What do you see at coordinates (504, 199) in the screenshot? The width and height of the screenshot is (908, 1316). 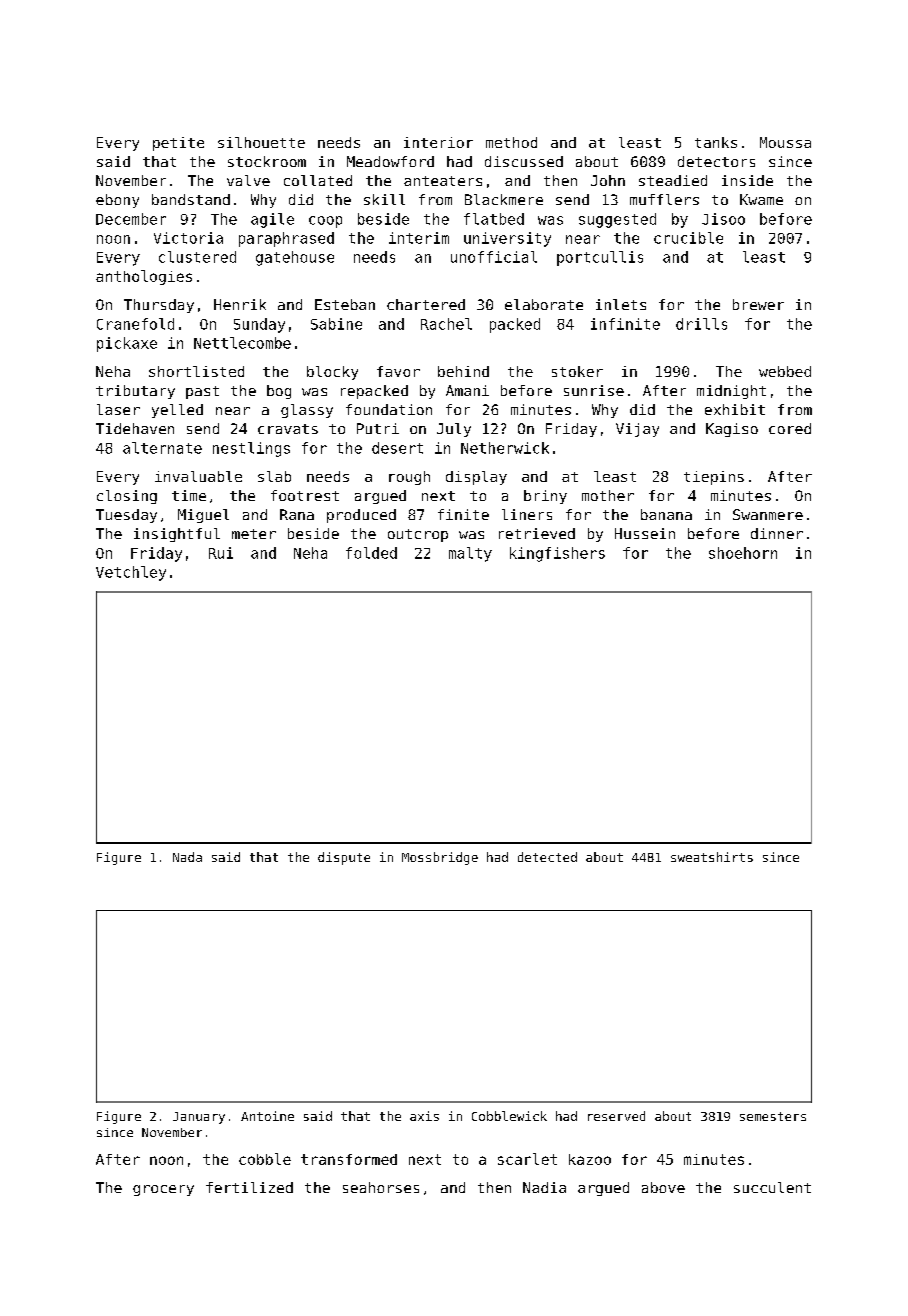 I see `Blackmere` at bounding box center [504, 199].
